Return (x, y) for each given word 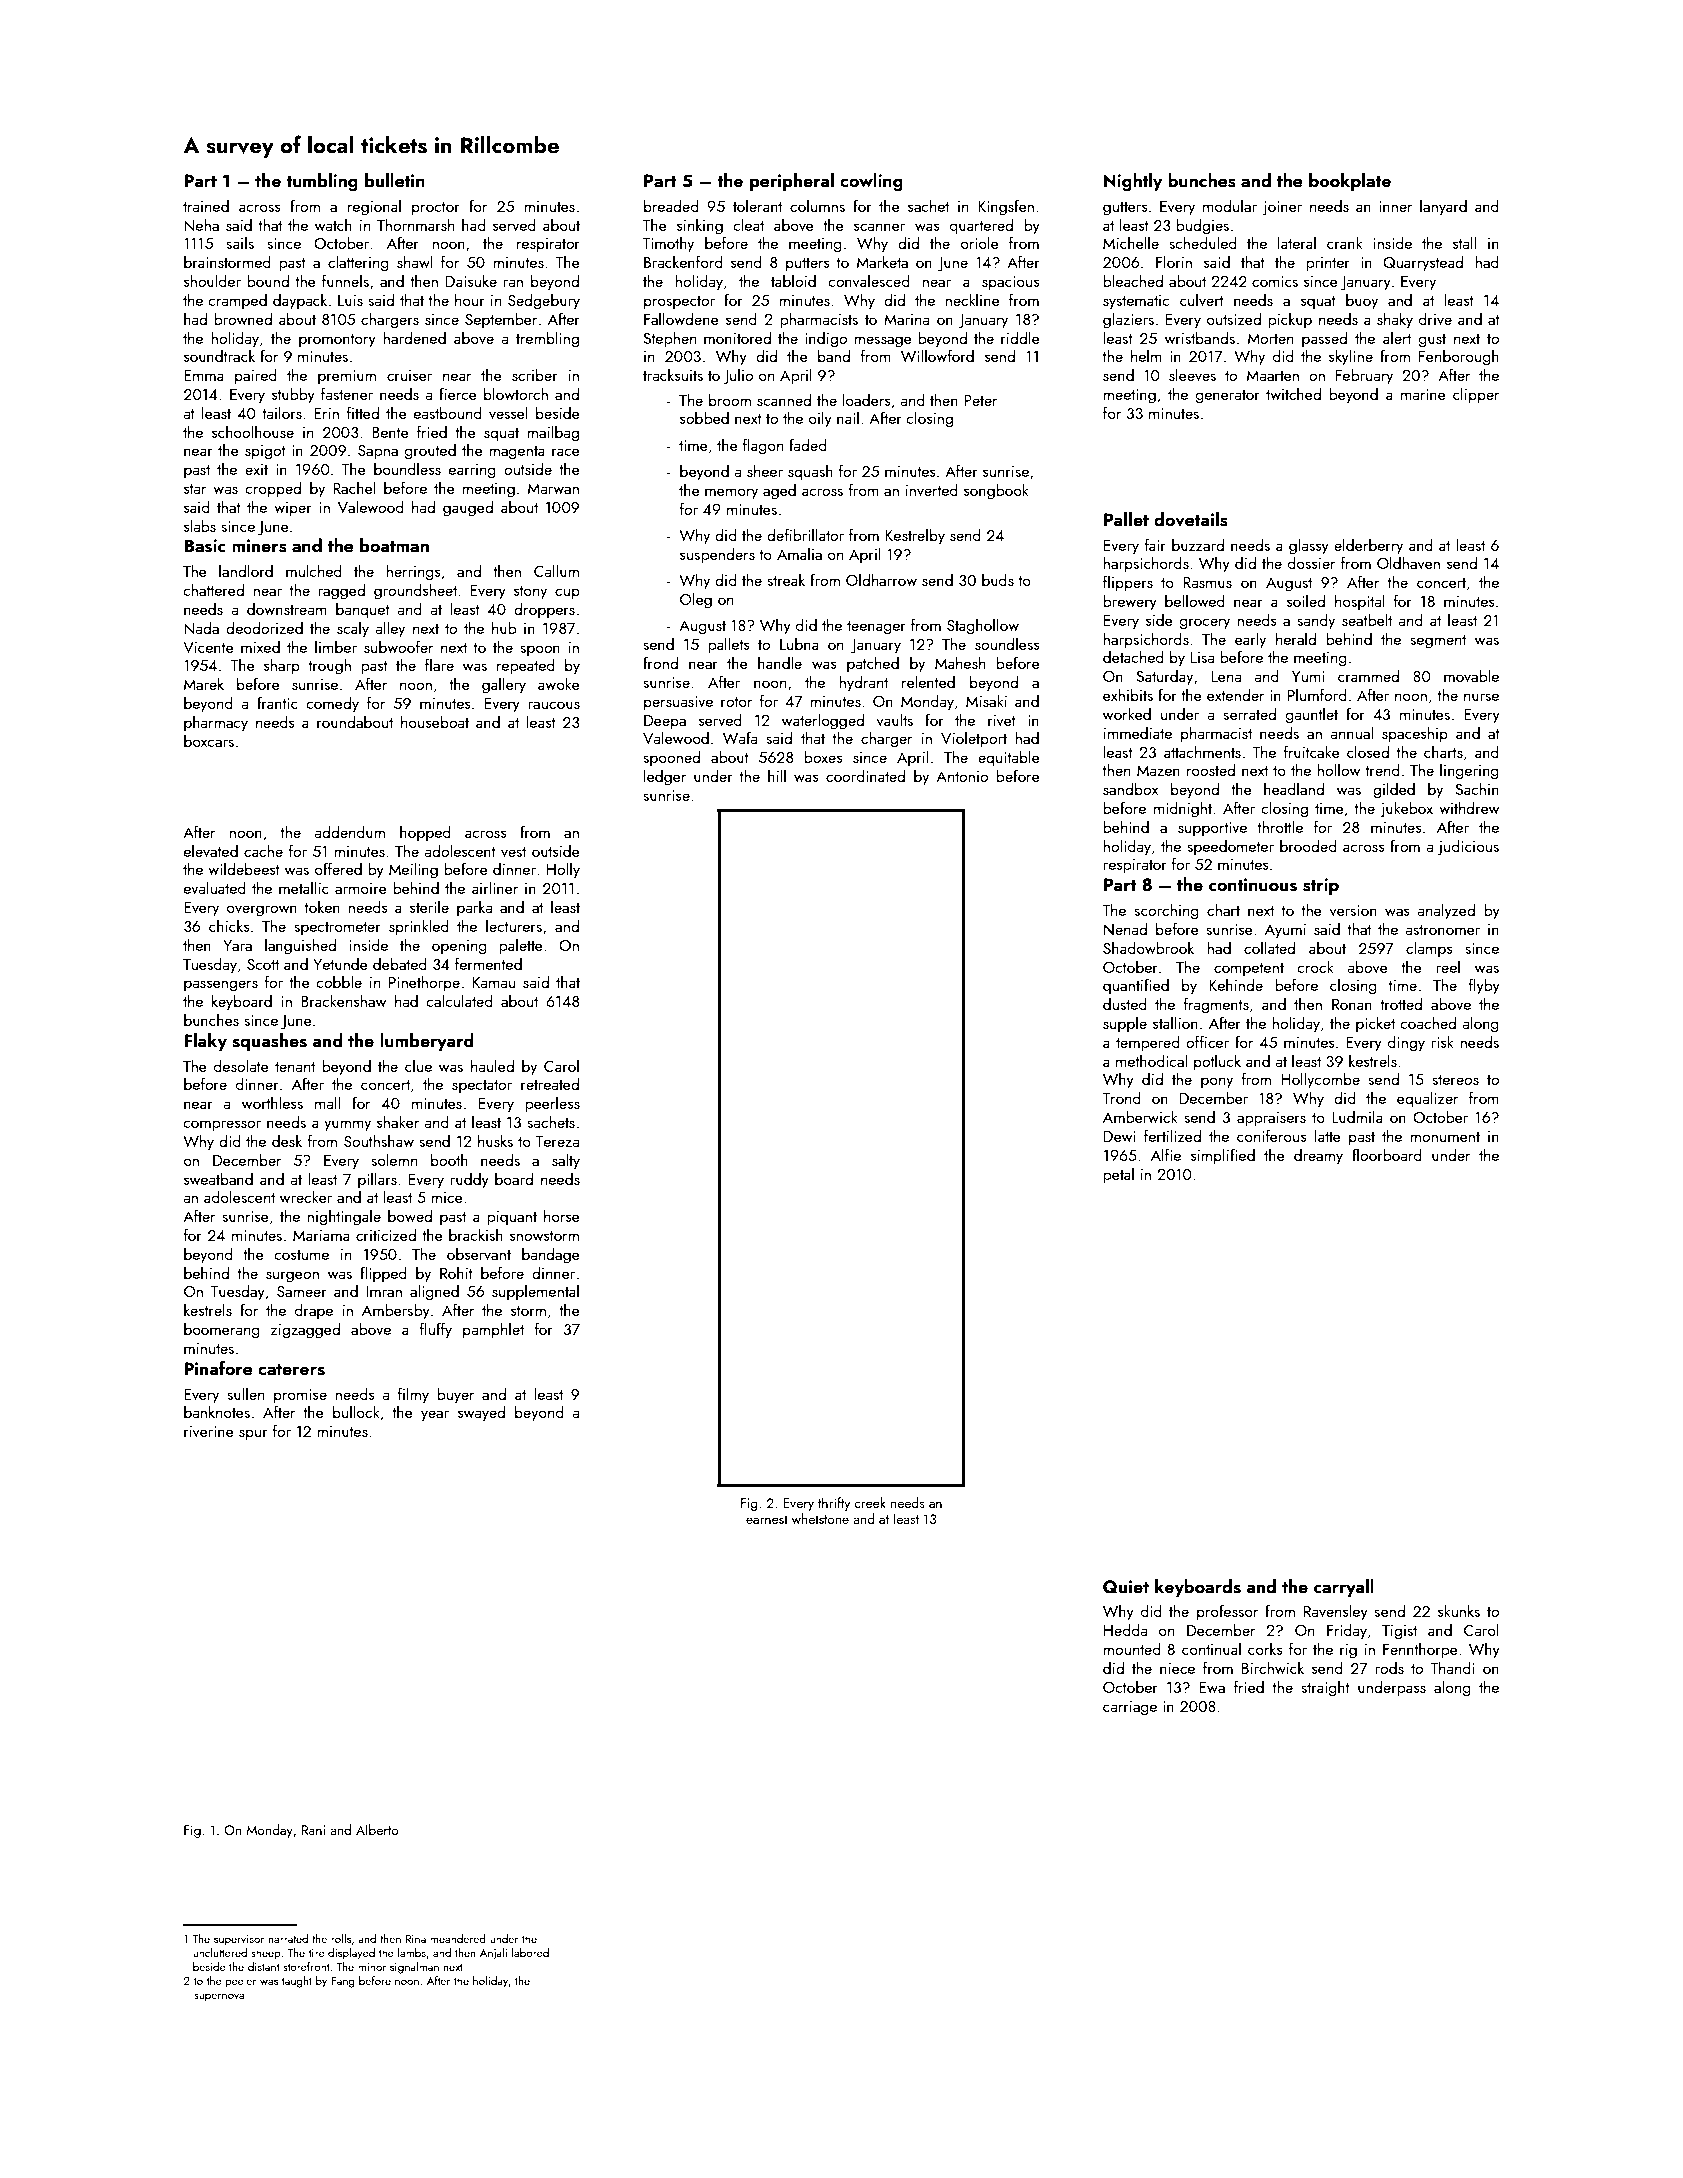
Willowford (937, 355)
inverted (932, 489)
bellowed (1195, 600)
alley (390, 629)
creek (870, 1502)
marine (1423, 394)
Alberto (377, 1829)
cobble (339, 981)
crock (1315, 966)
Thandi (1452, 1667)
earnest (767, 1519)
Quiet (1126, 1587)
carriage (1130, 1708)
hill (777, 775)
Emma (204, 375)
